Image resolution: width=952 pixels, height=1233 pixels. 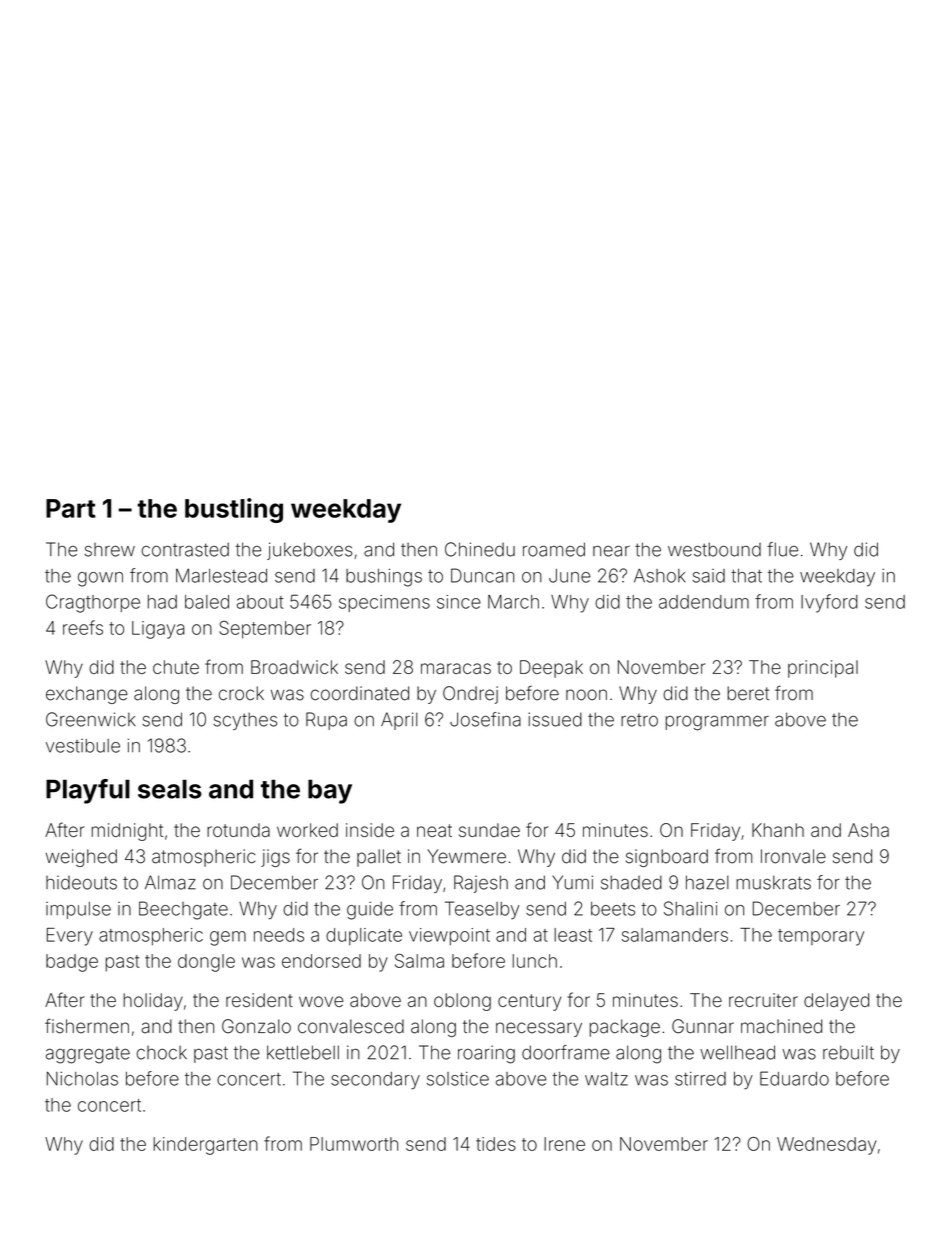 What do you see at coordinates (773, 882) in the screenshot?
I see `muskrats` at bounding box center [773, 882].
